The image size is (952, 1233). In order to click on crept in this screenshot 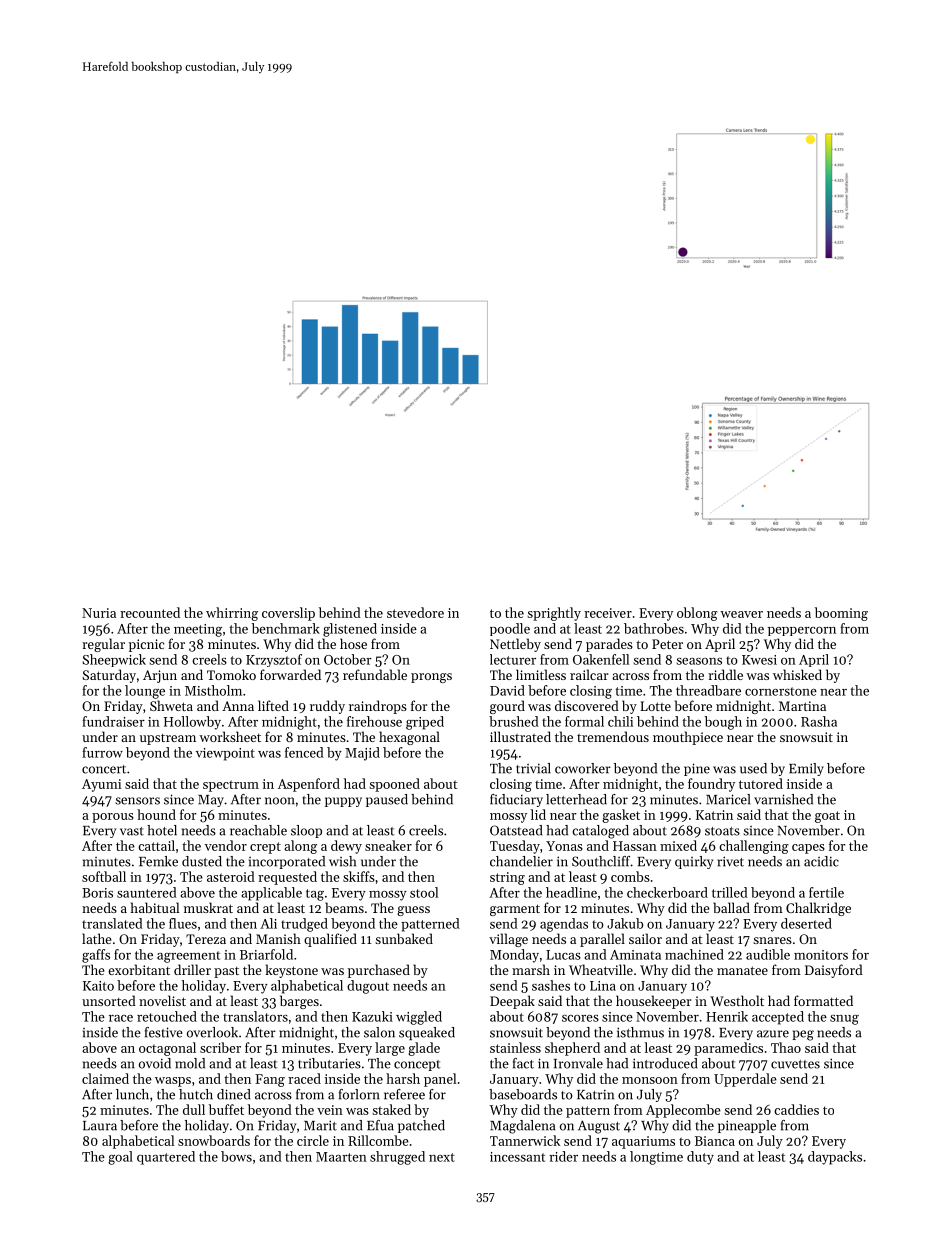, I will do `click(265, 848)`.
